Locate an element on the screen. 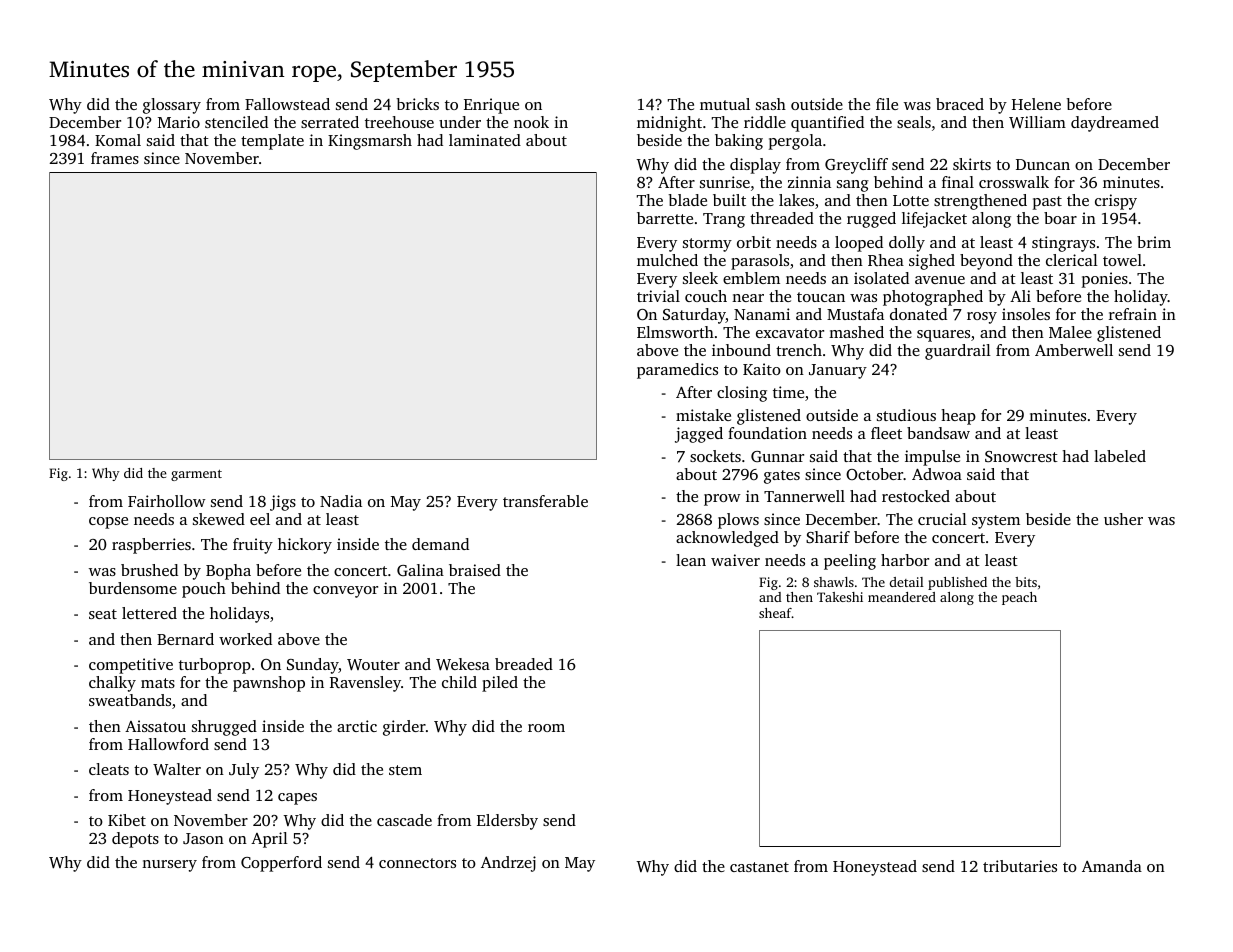 The width and height of the screenshot is (1233, 952). Kingsmarsh is located at coordinates (370, 142).
